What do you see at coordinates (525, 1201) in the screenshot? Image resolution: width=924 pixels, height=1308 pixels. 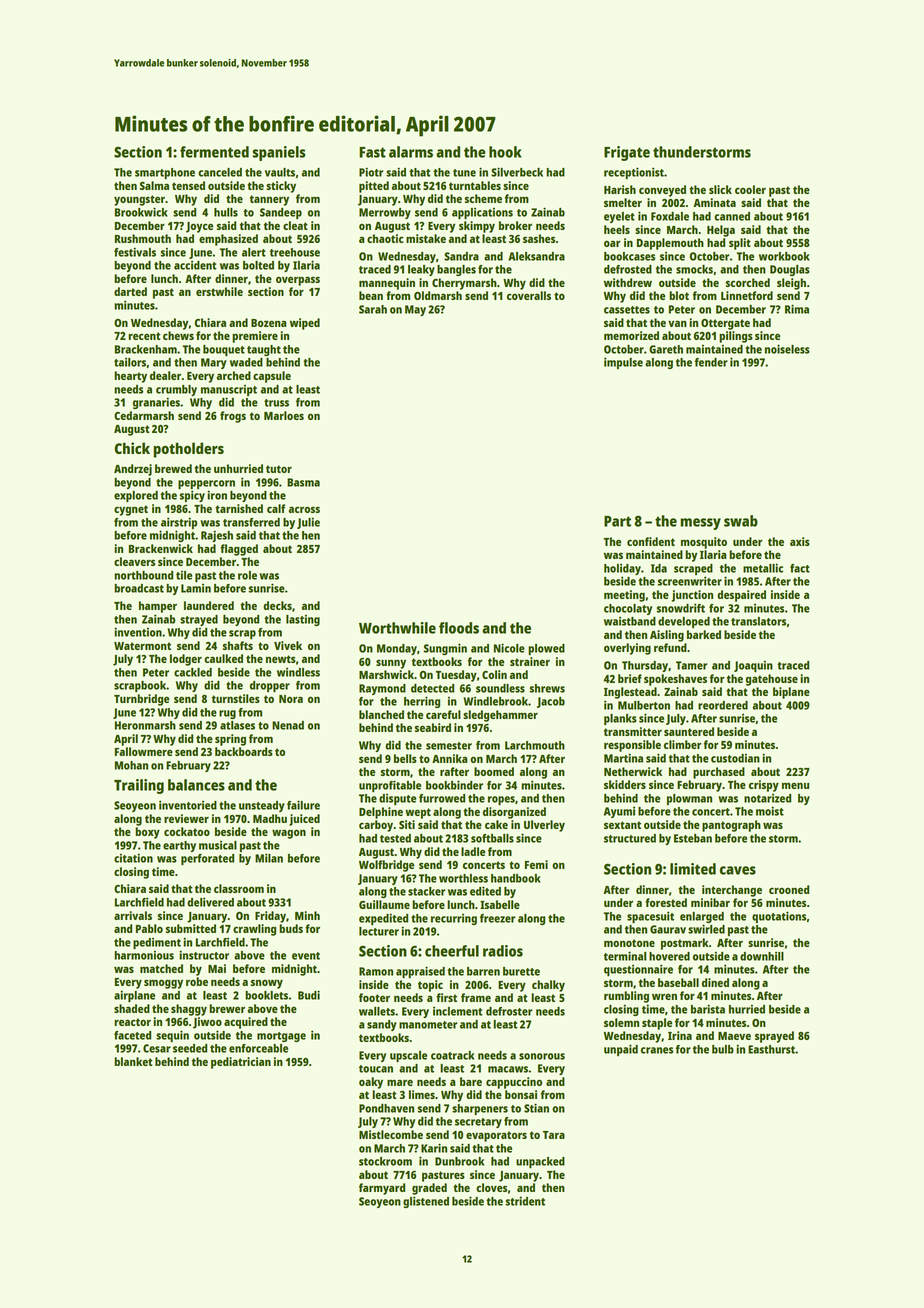 I see `strident` at bounding box center [525, 1201].
